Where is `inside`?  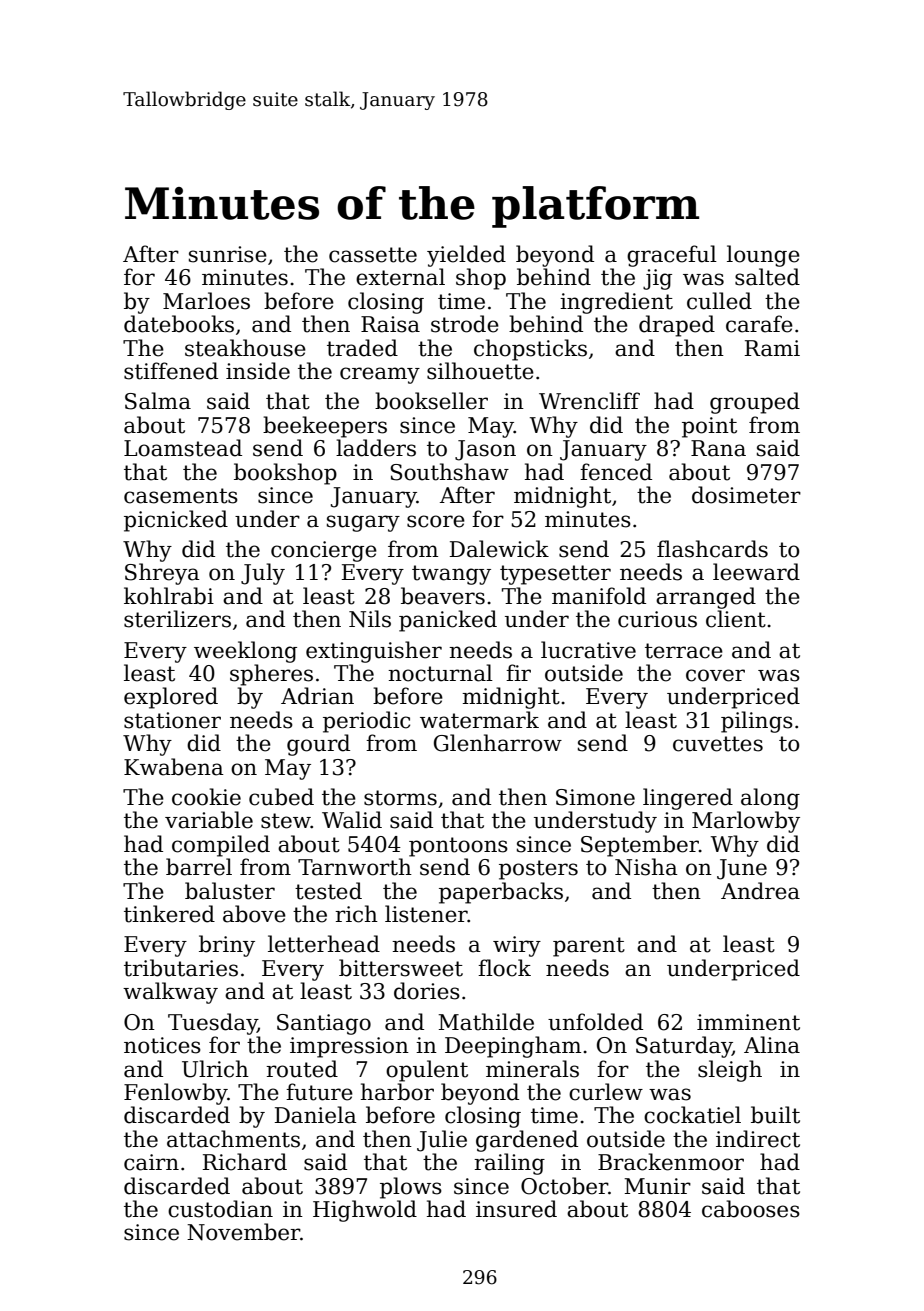 inside is located at coordinates (258, 371).
